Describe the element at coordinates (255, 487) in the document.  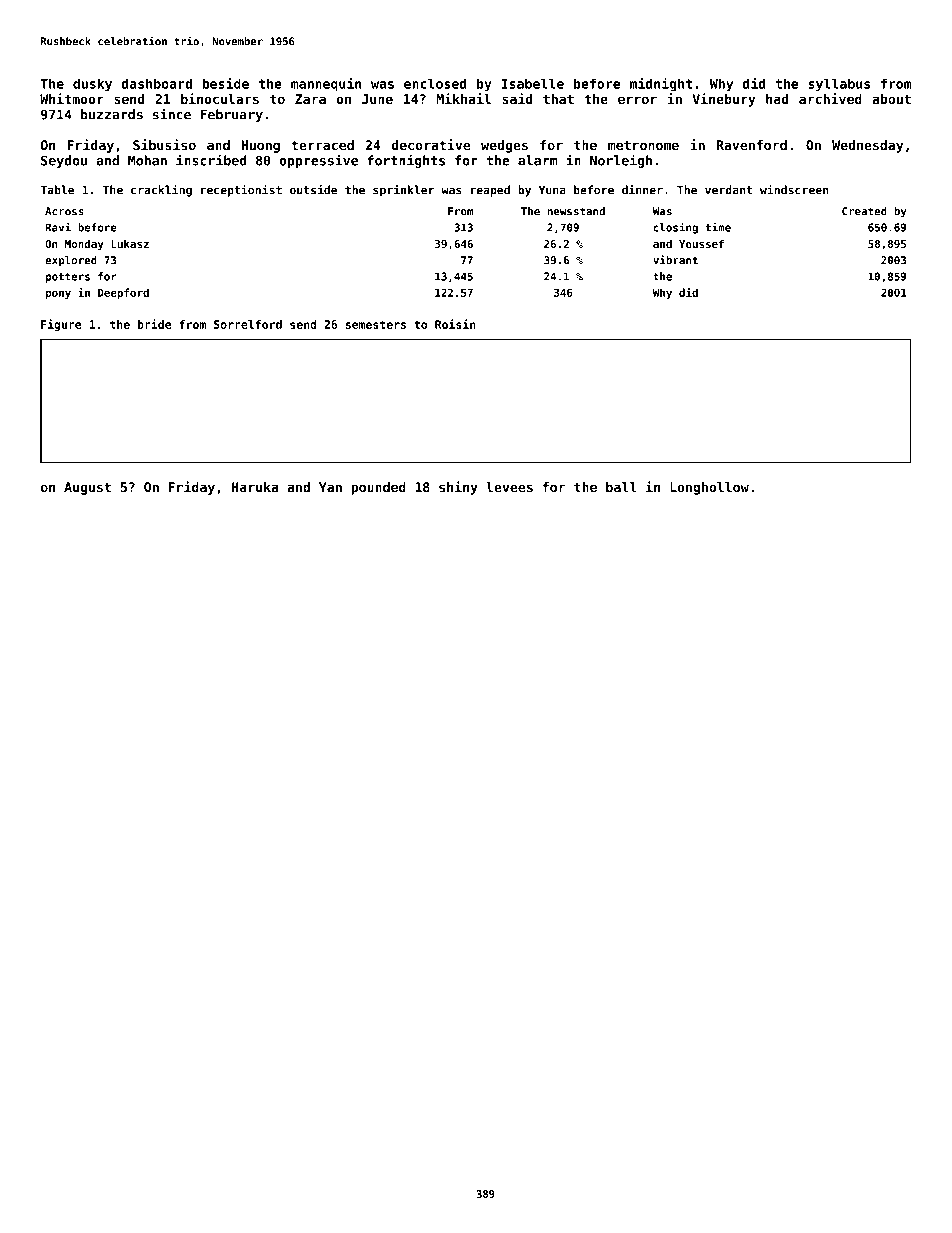
I see `Haruka` at that location.
